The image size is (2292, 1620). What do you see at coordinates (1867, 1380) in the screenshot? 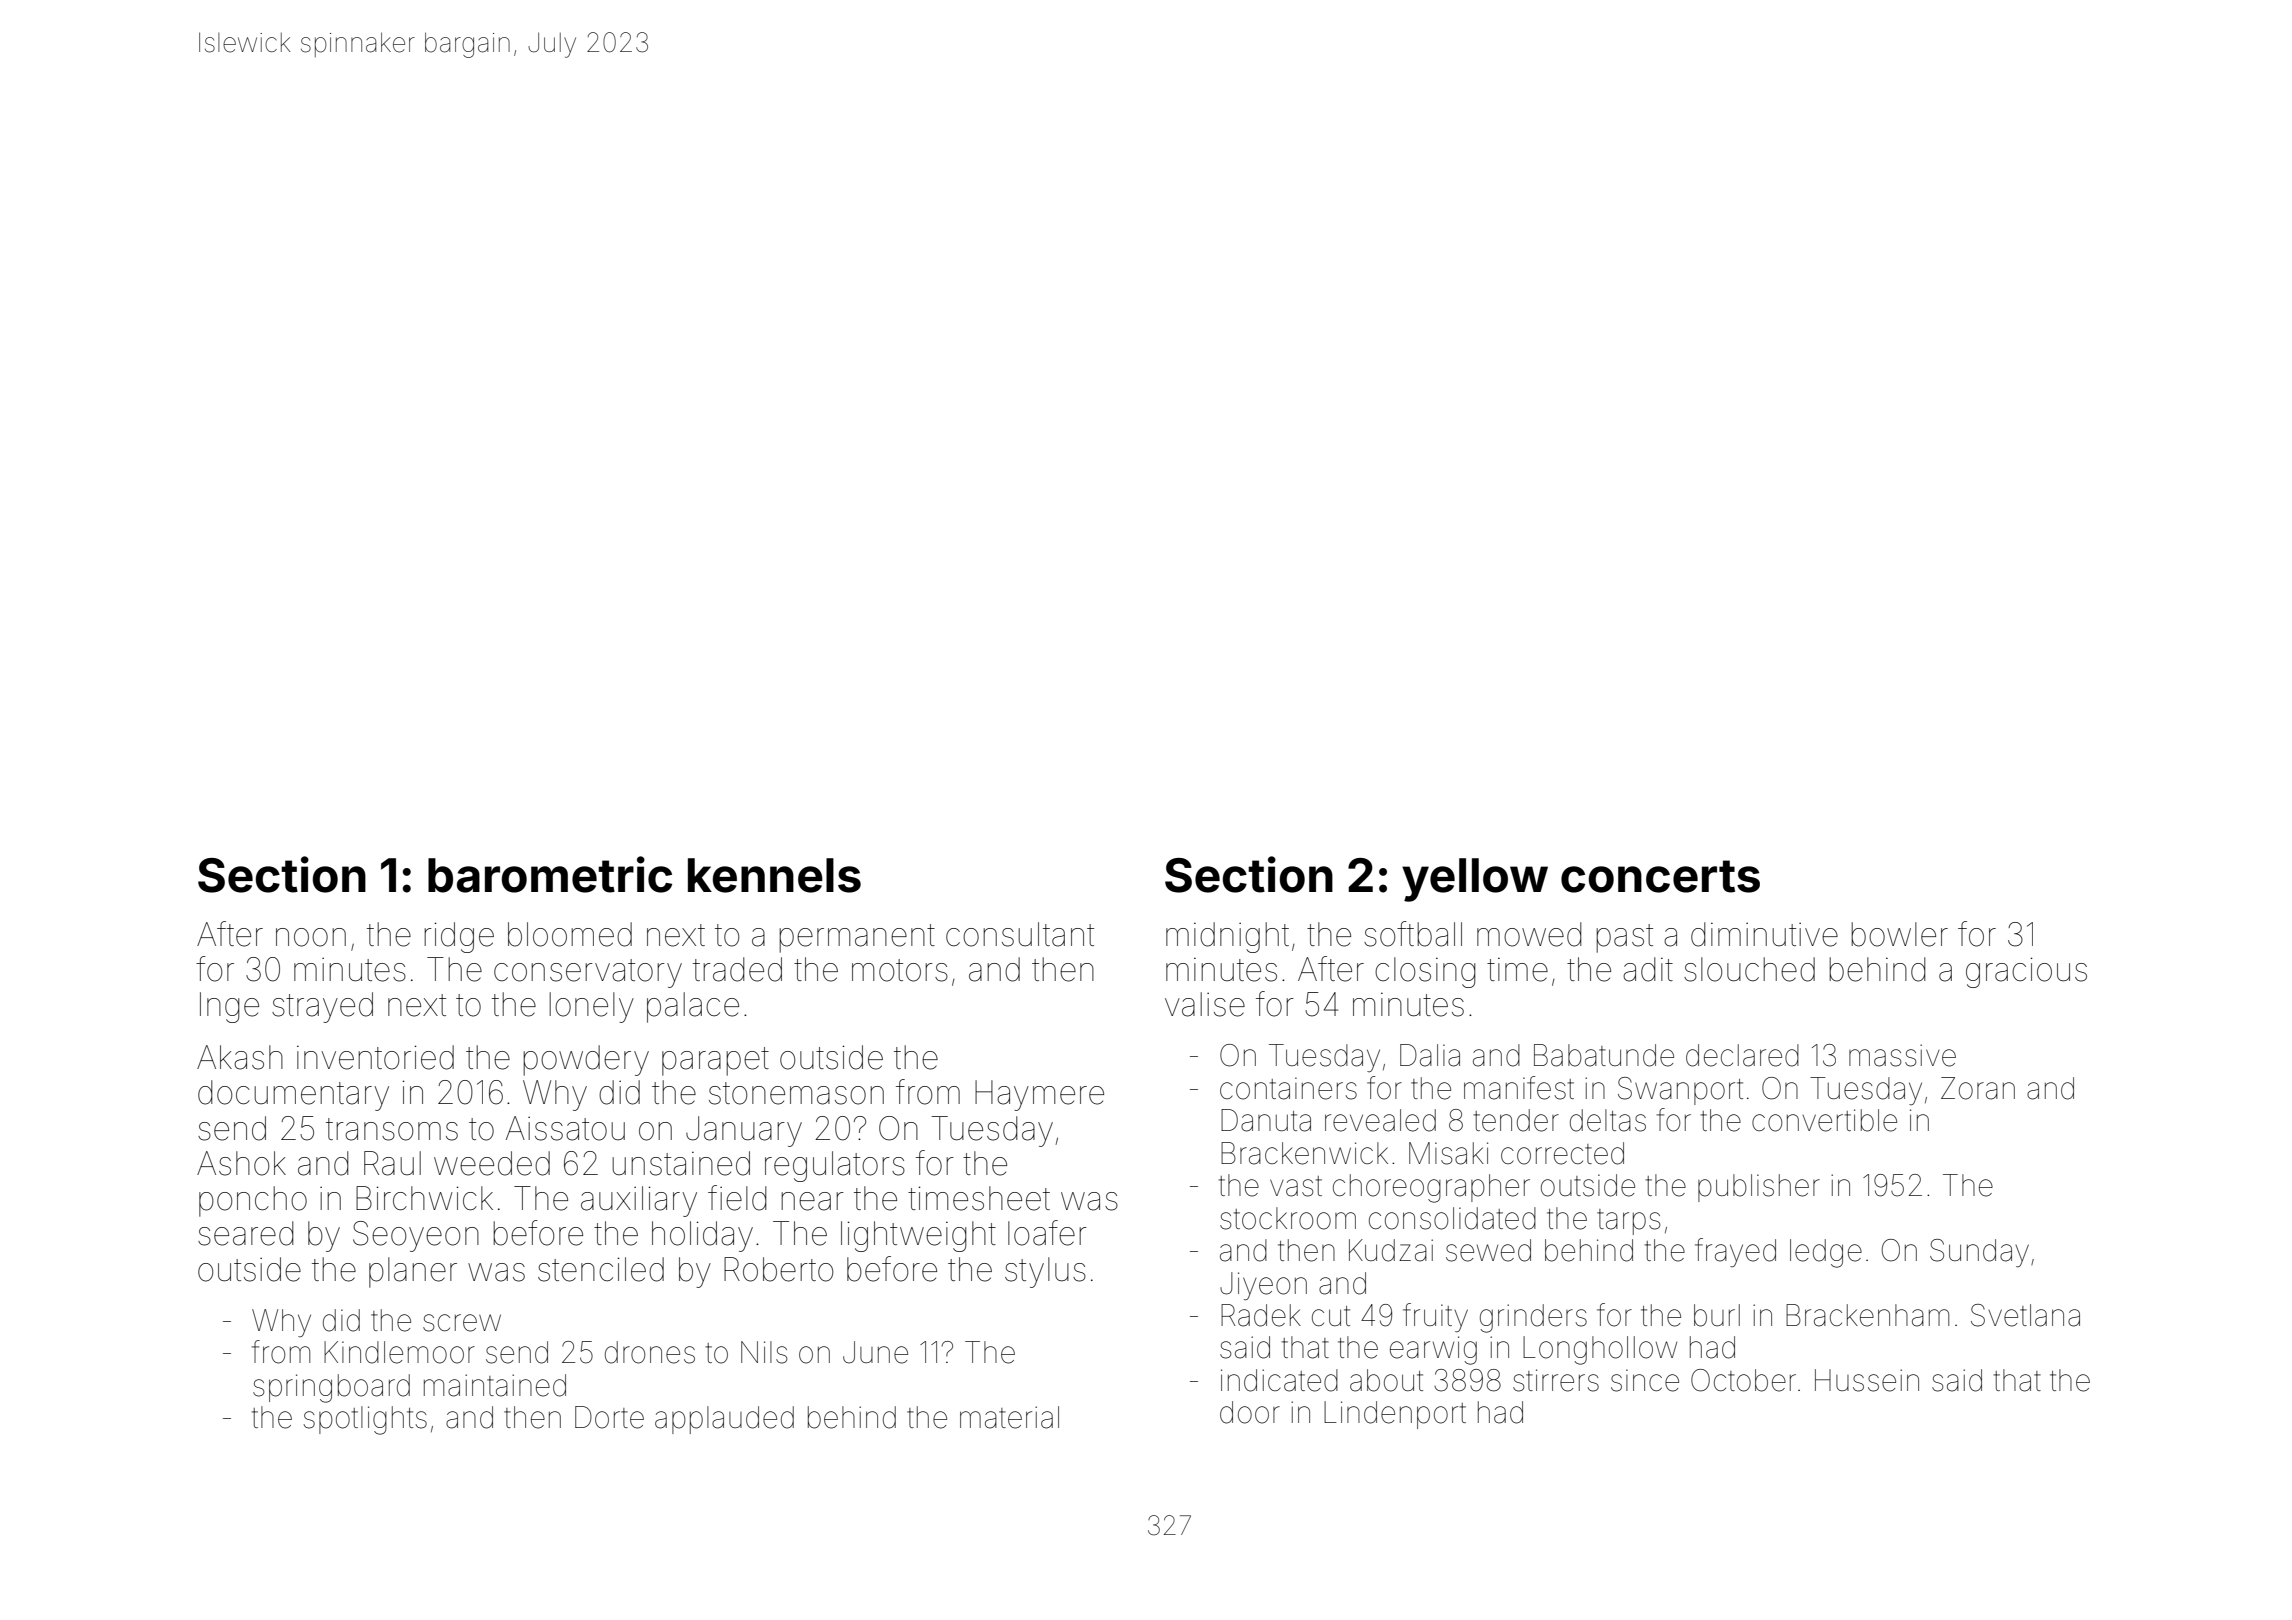
I see `Hussein` at bounding box center [1867, 1380].
